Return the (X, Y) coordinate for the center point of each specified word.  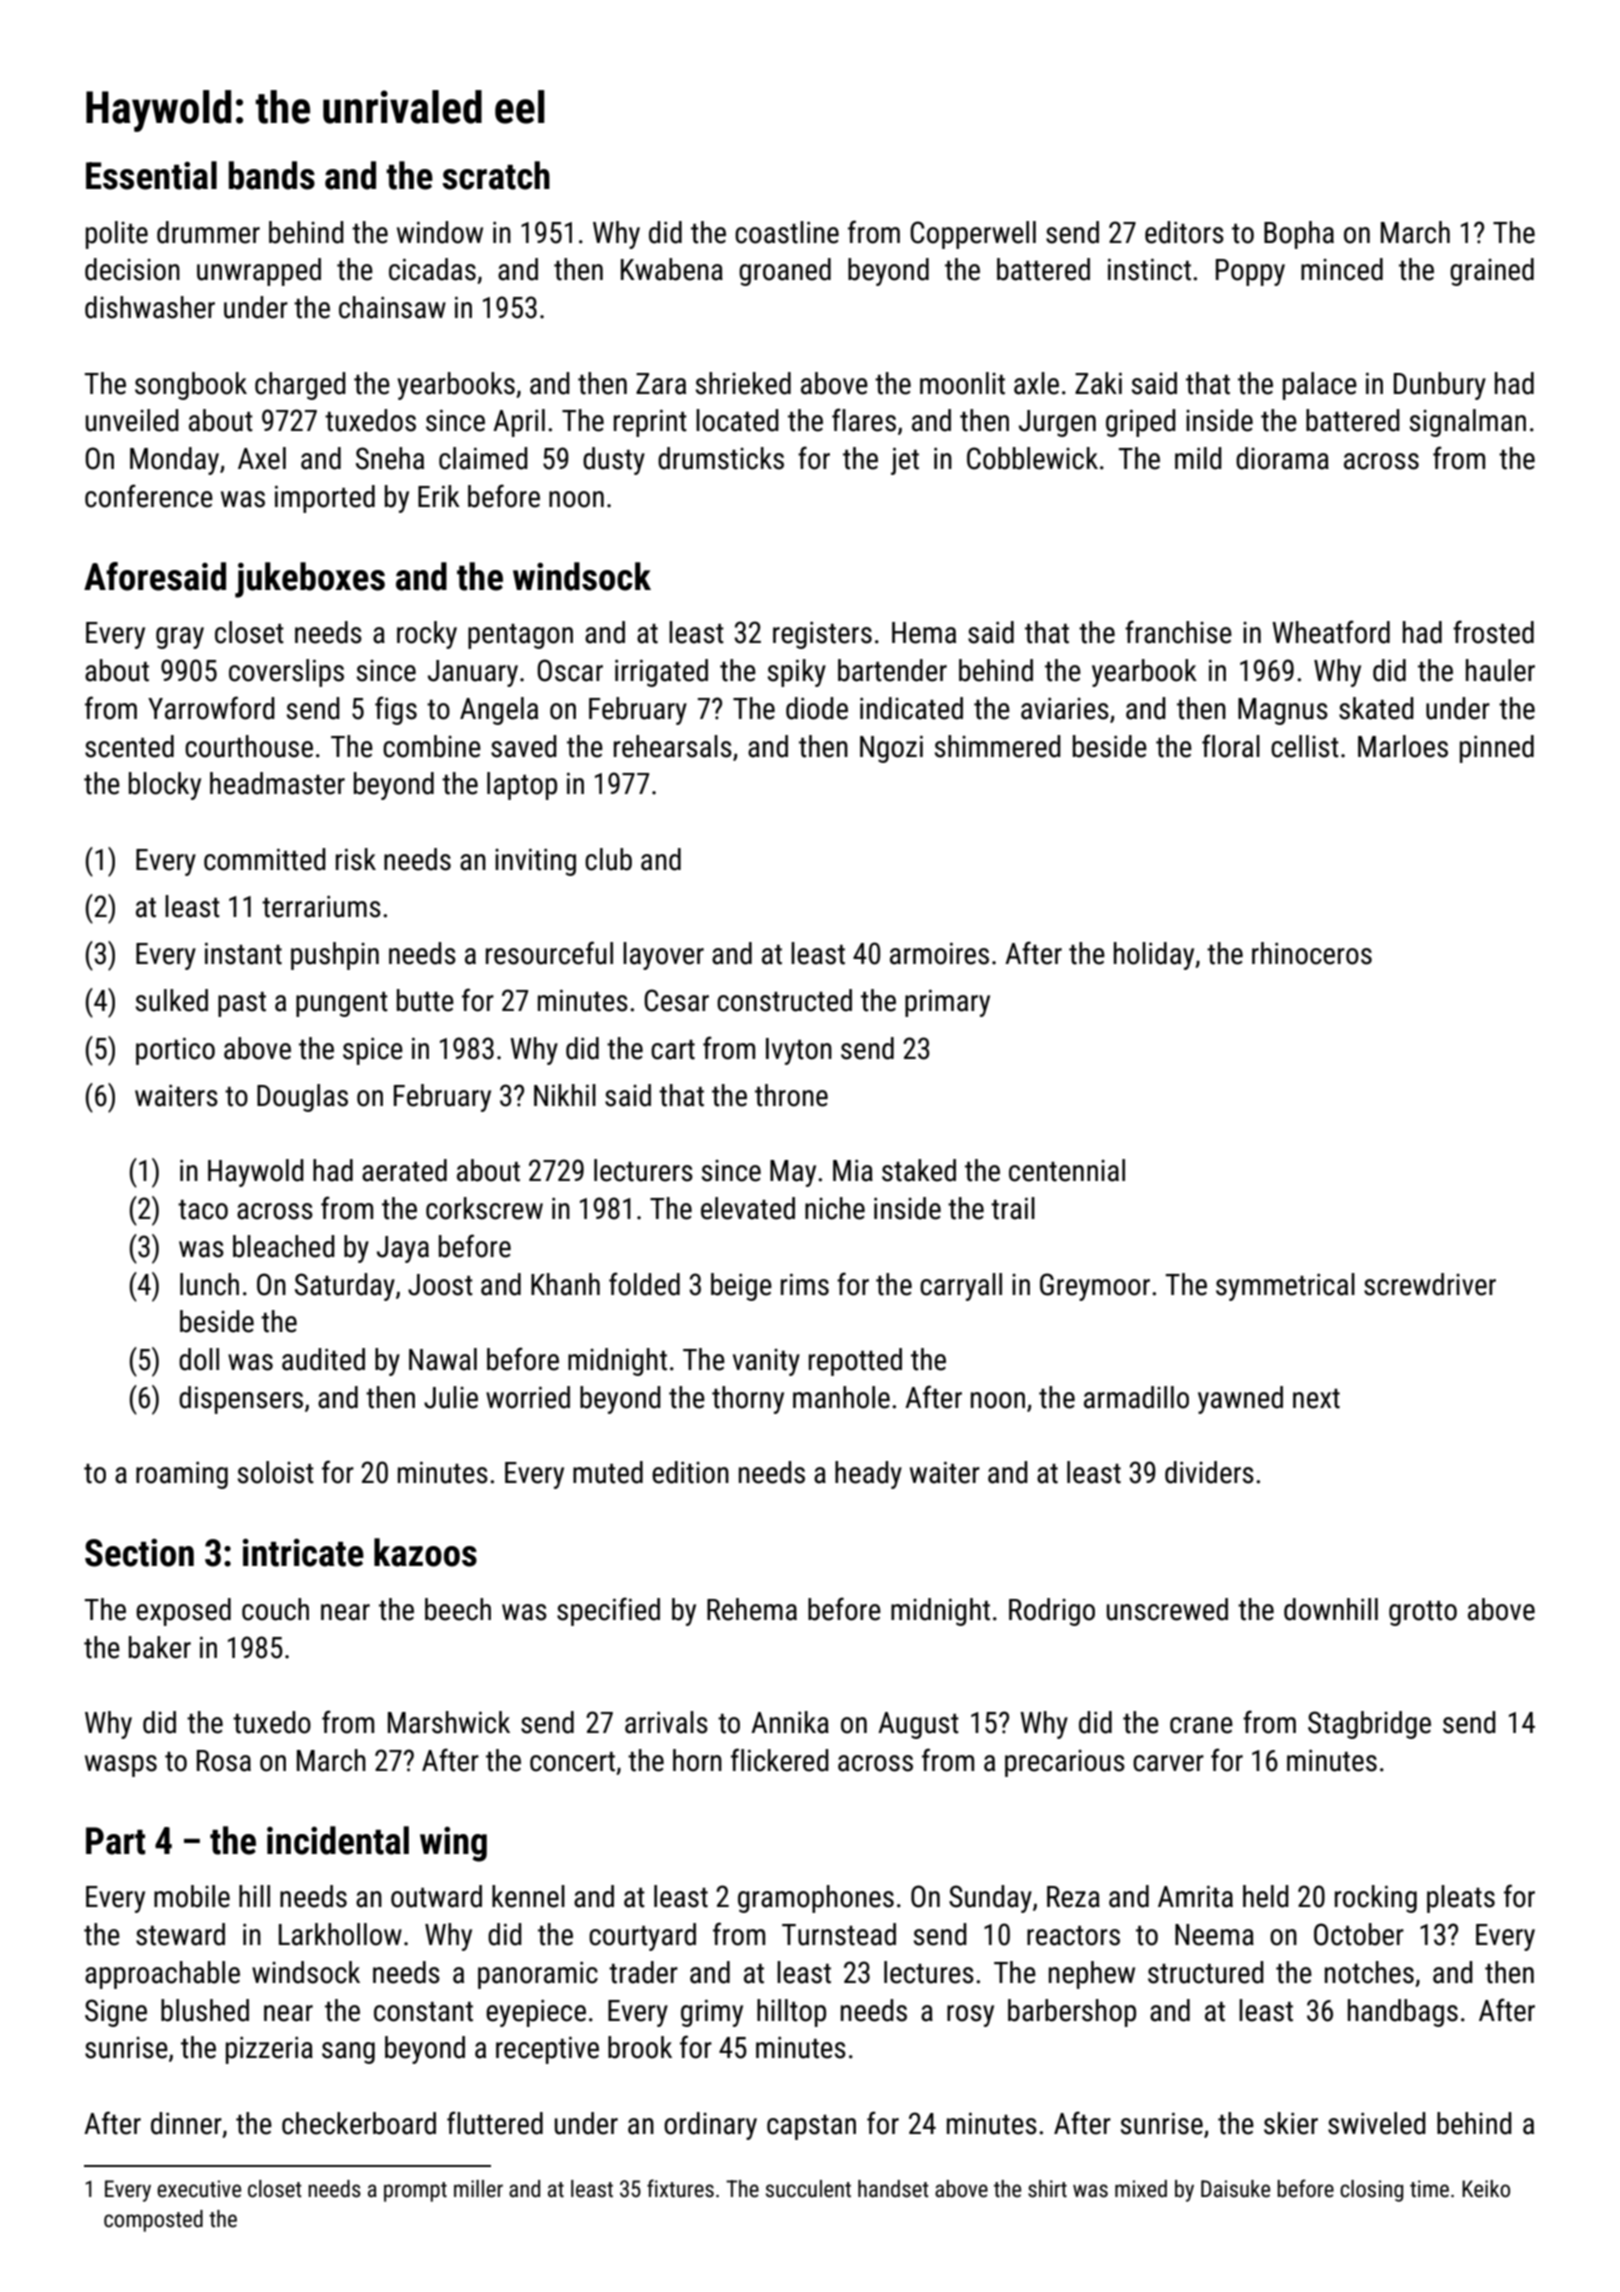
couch (275, 1609)
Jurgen (1057, 423)
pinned (1497, 749)
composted (153, 2221)
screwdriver (1430, 1284)
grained (1492, 272)
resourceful (549, 953)
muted (608, 1472)
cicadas (432, 269)
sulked (172, 1000)
